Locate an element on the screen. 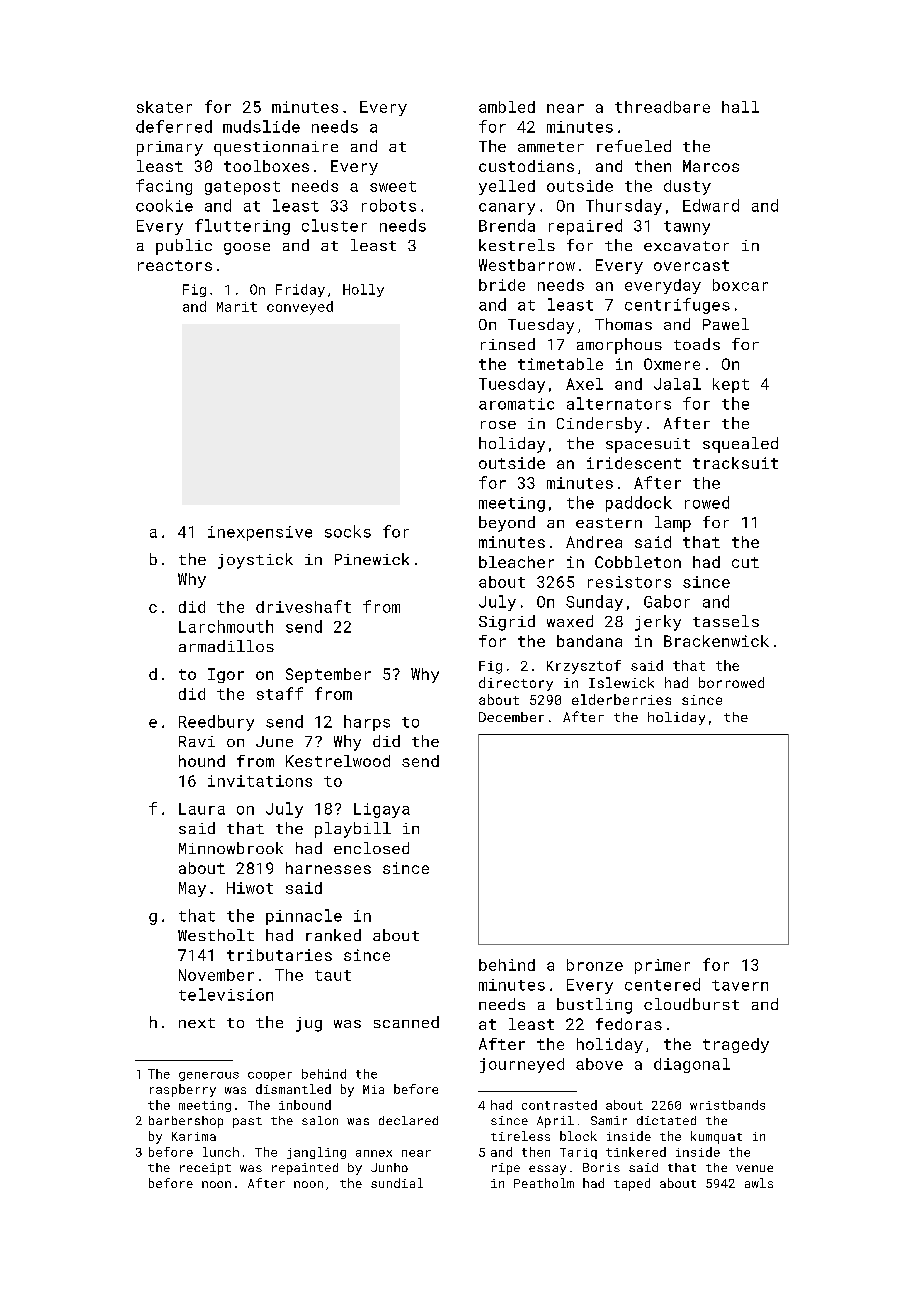 The image size is (924, 1314). Igor is located at coordinates (226, 675).
